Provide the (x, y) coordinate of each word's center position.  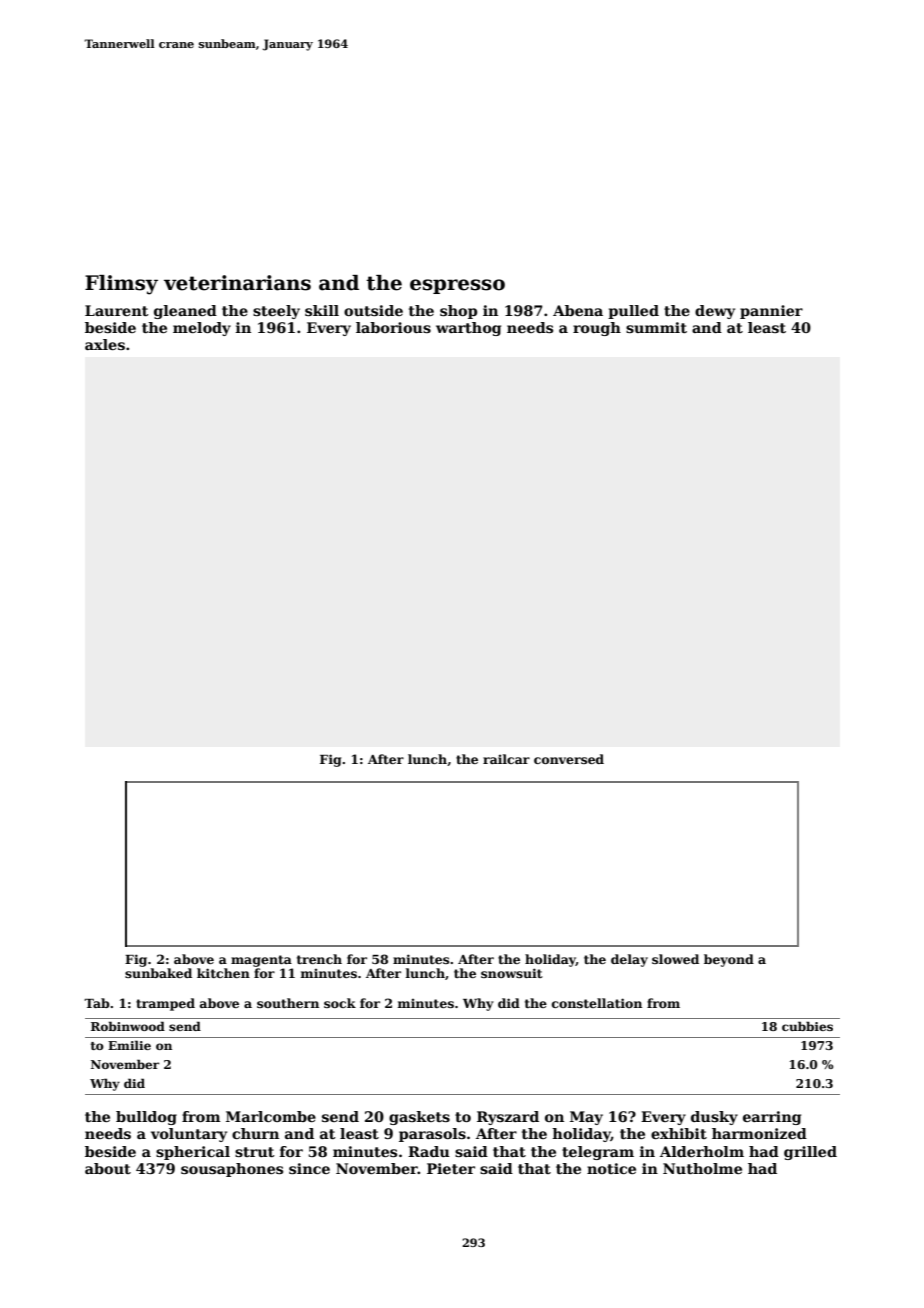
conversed (569, 759)
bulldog (146, 1118)
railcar (506, 759)
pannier (771, 312)
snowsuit (512, 973)
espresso (457, 286)
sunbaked (158, 973)
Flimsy (121, 285)
